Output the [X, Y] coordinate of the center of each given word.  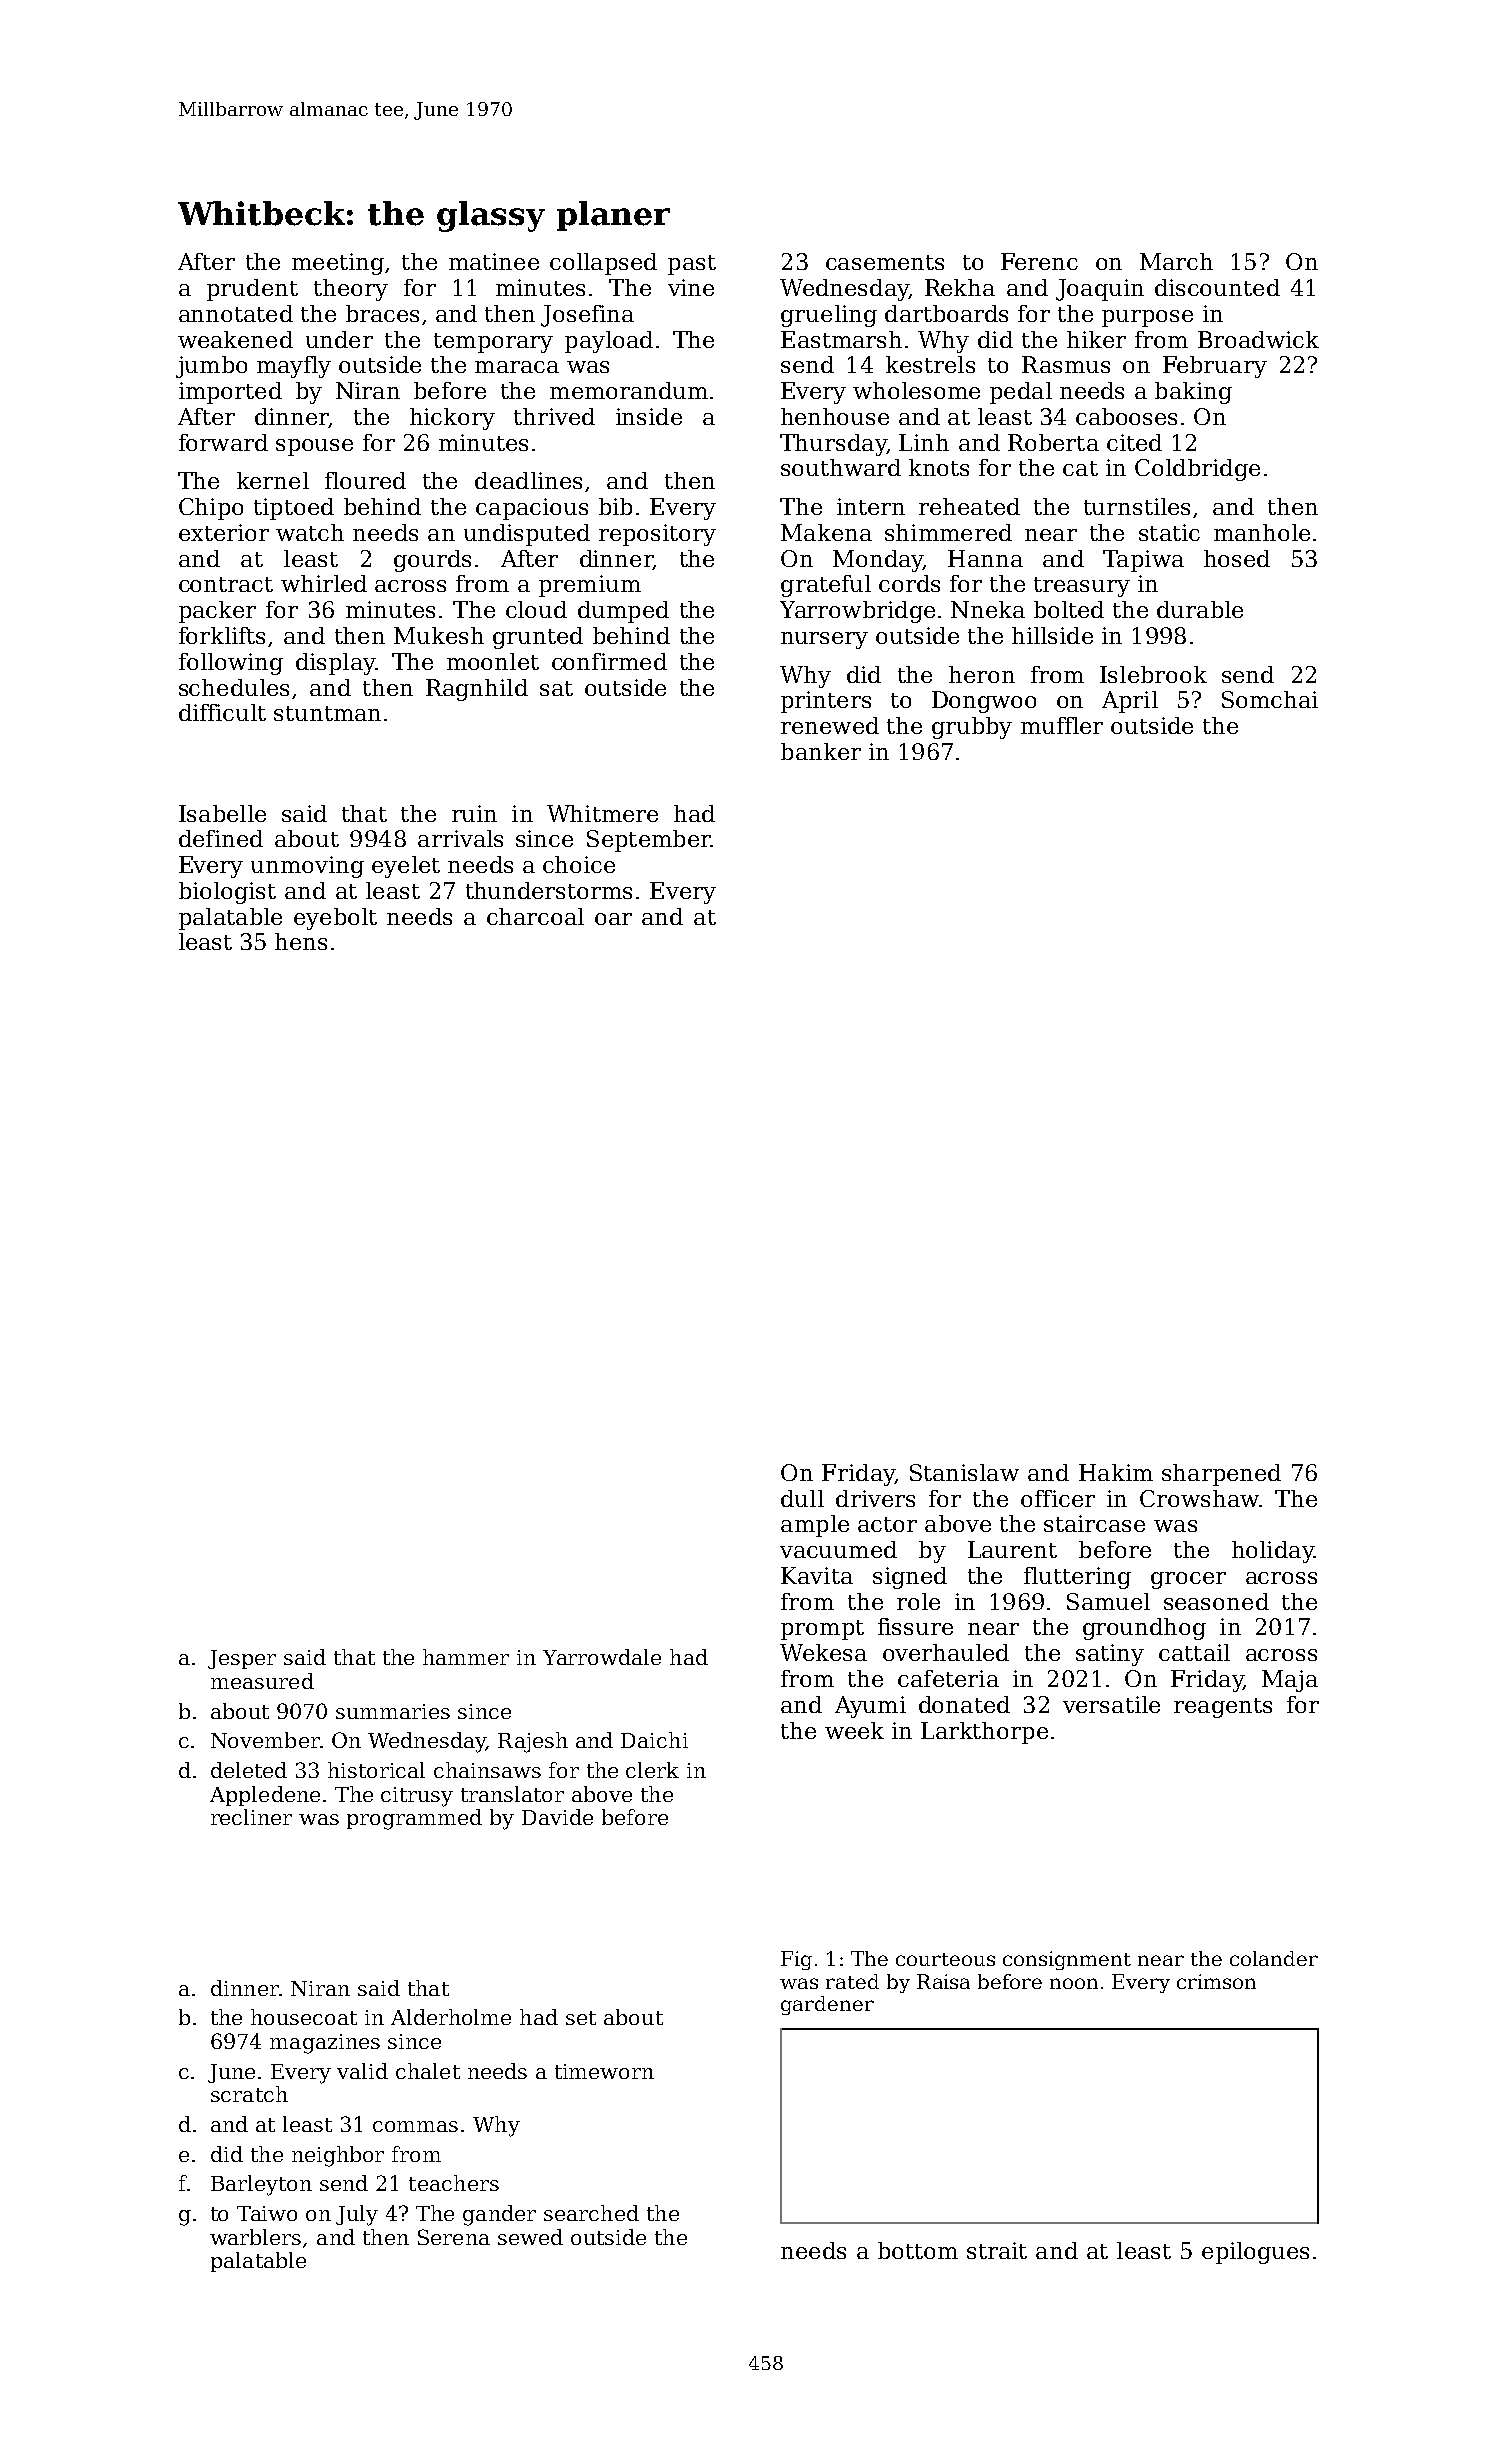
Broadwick [1258, 339]
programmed [414, 1819]
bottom [918, 2250]
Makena [826, 532]
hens [301, 941]
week [854, 1730]
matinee [494, 261]
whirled [324, 583]
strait [997, 2250]
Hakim [1116, 1472]
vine [691, 287]
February [1215, 367]
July [357, 2215]
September [649, 841]
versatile [1111, 1704]
